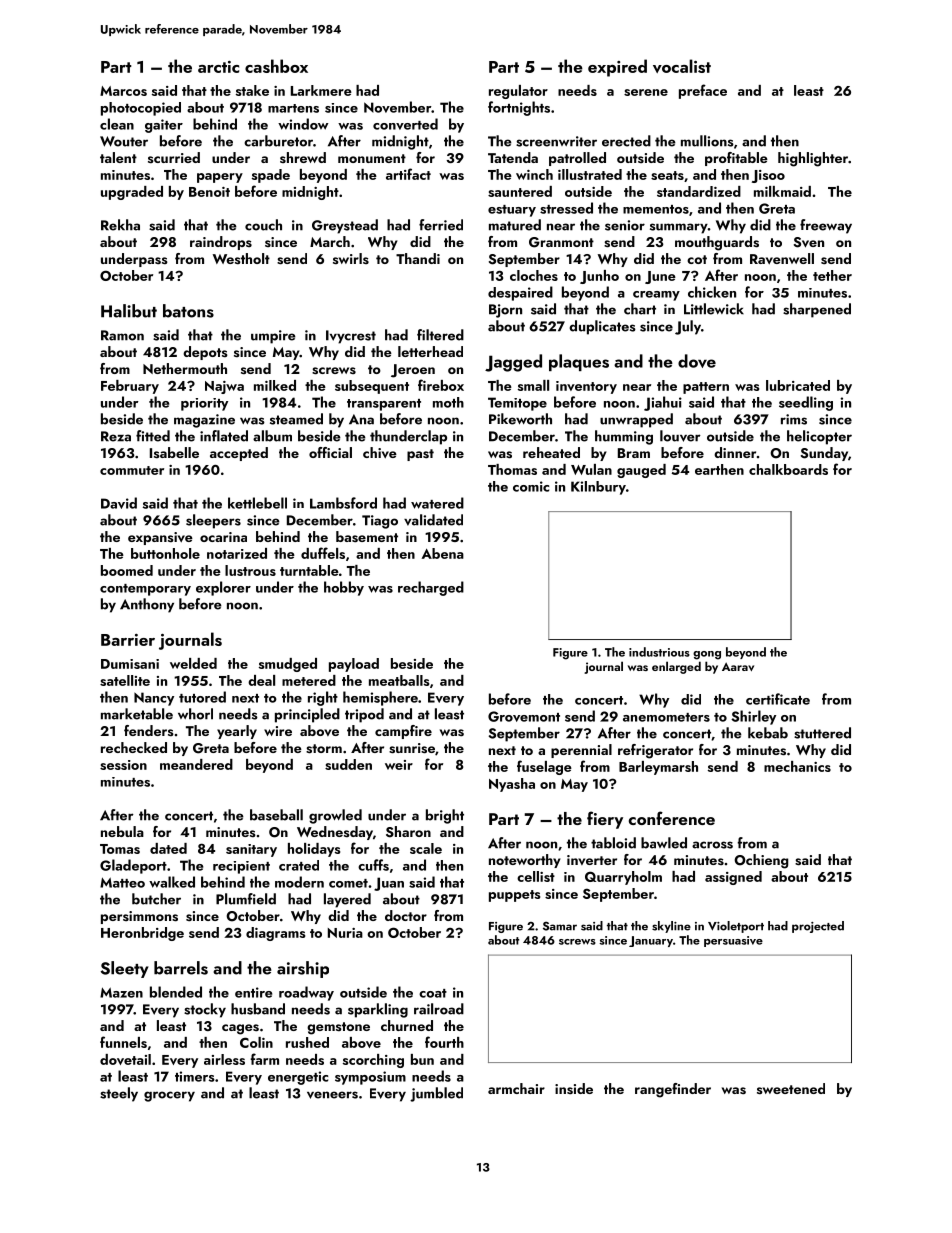  What do you see at coordinates (436, 1094) in the document?
I see `jumbled` at bounding box center [436, 1094].
